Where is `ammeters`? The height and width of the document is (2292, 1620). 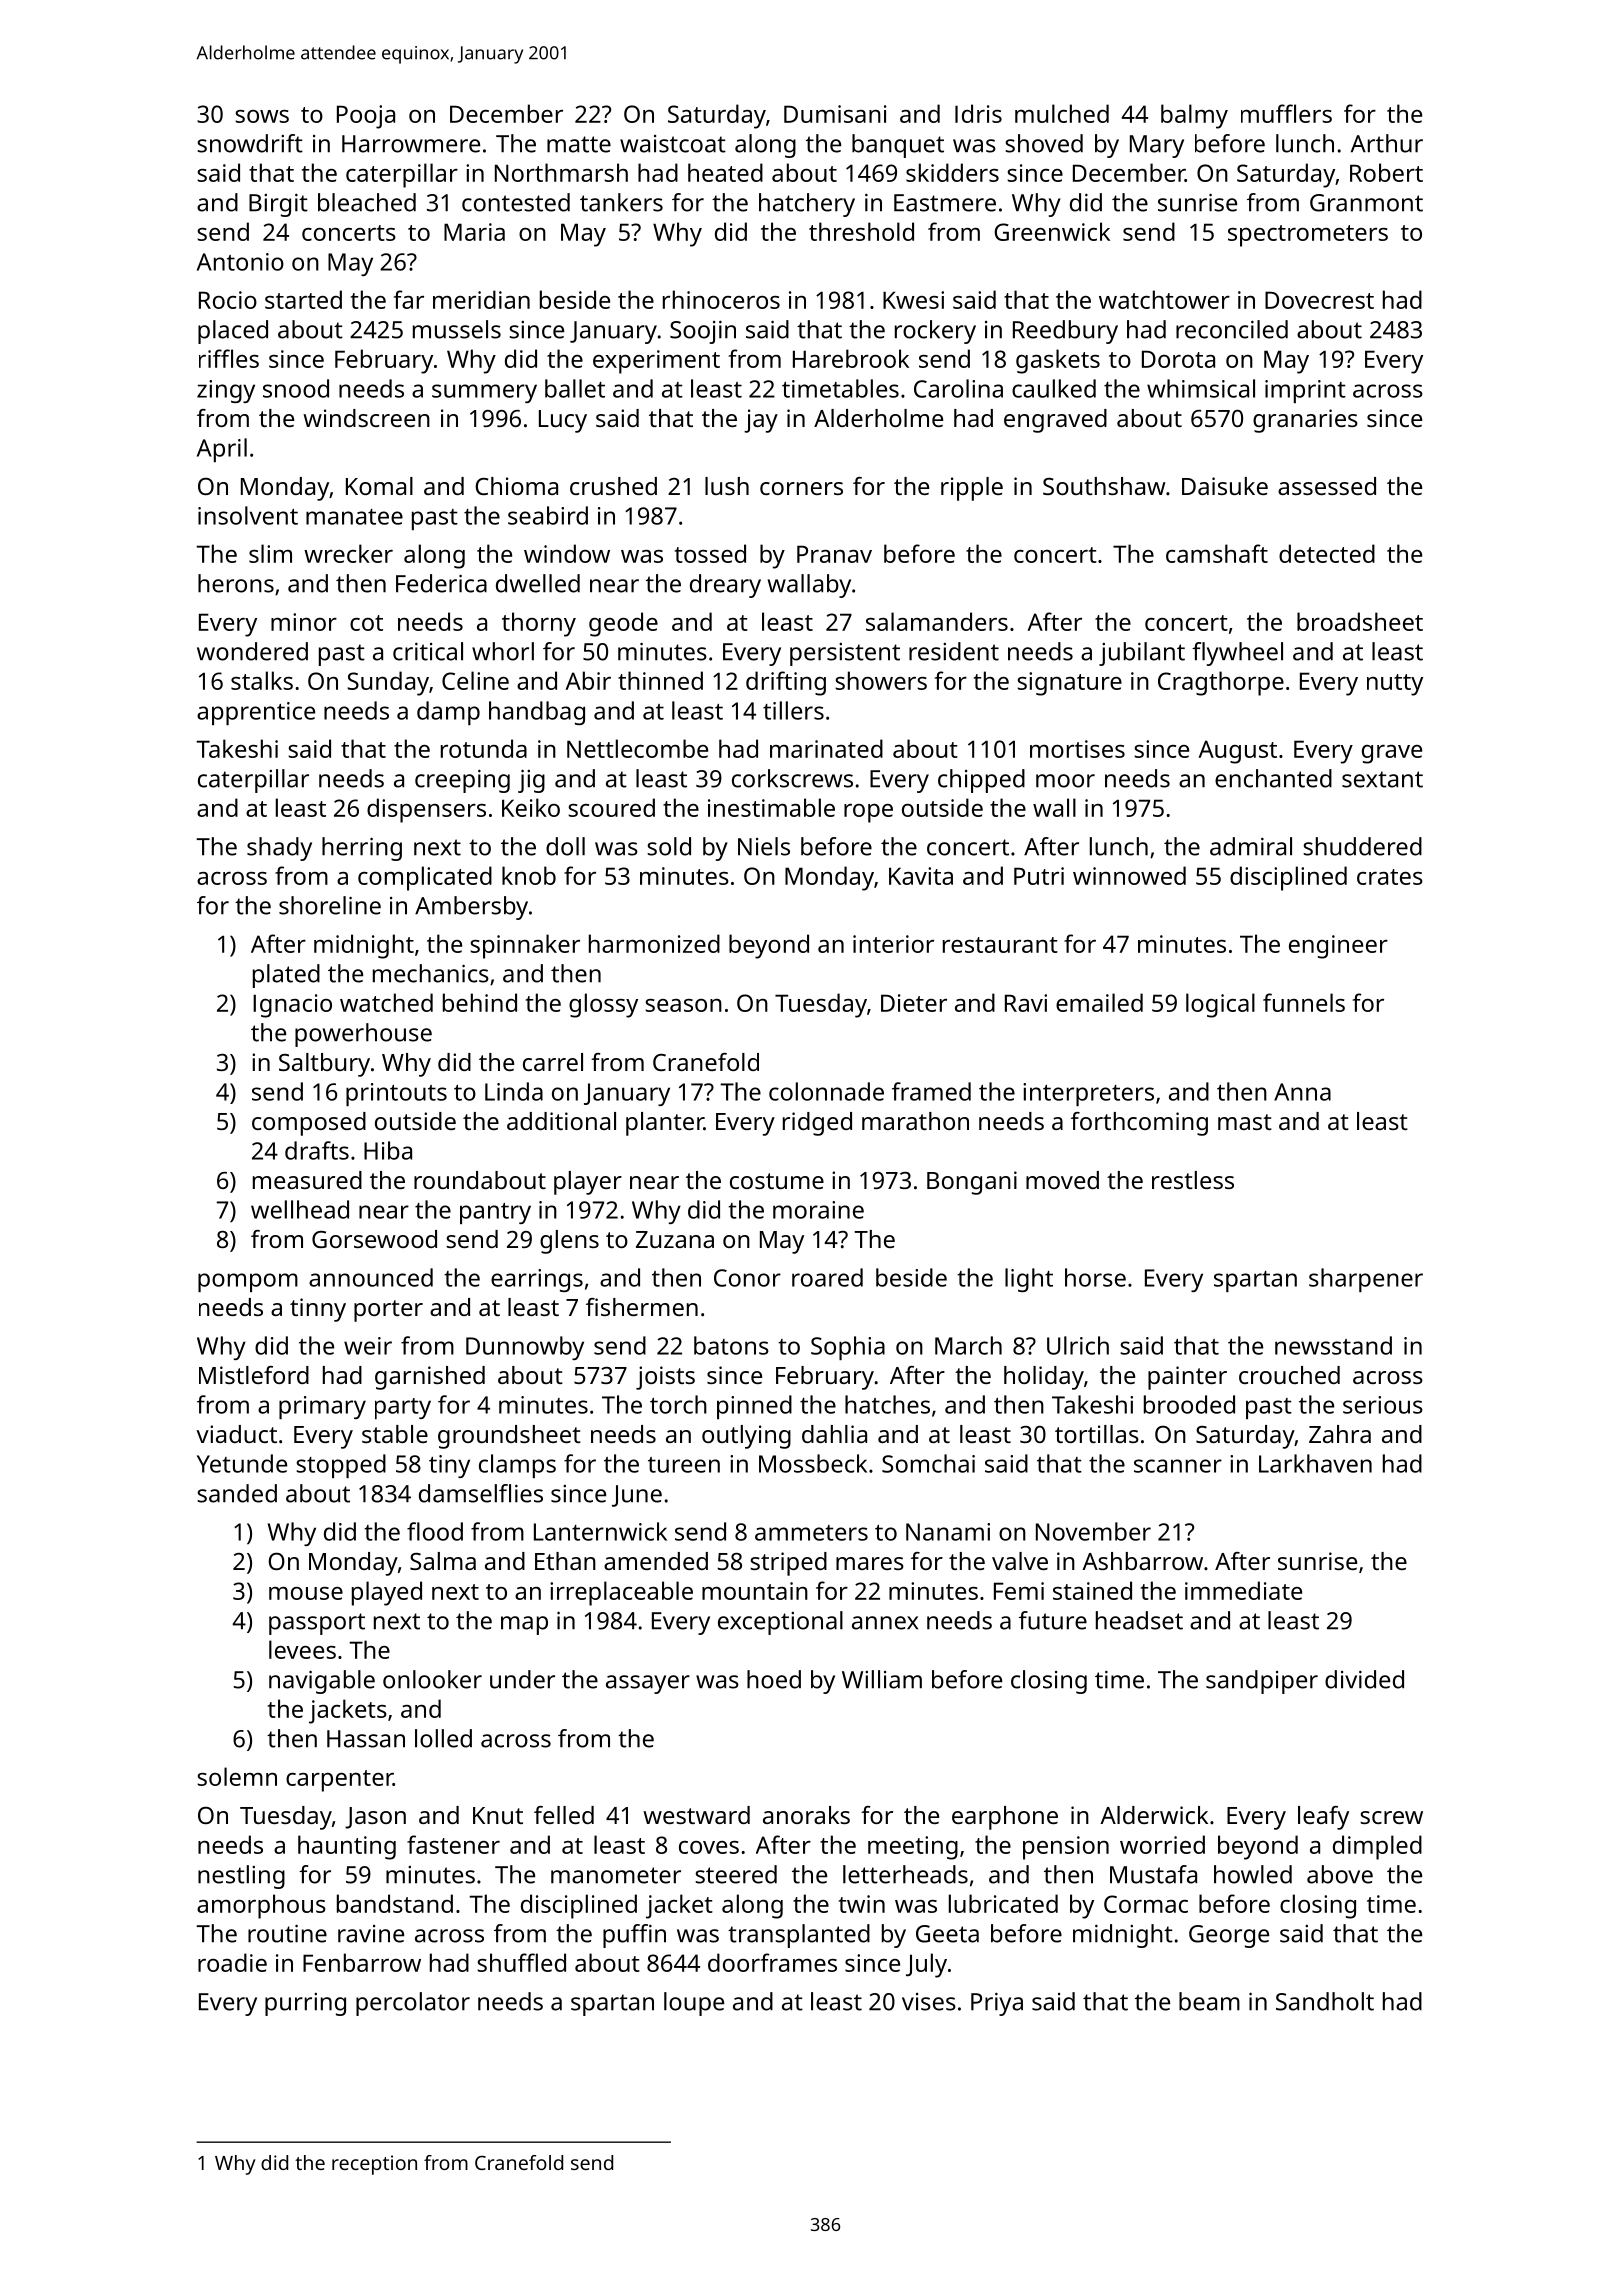 ammeters is located at coordinates (811, 1533).
